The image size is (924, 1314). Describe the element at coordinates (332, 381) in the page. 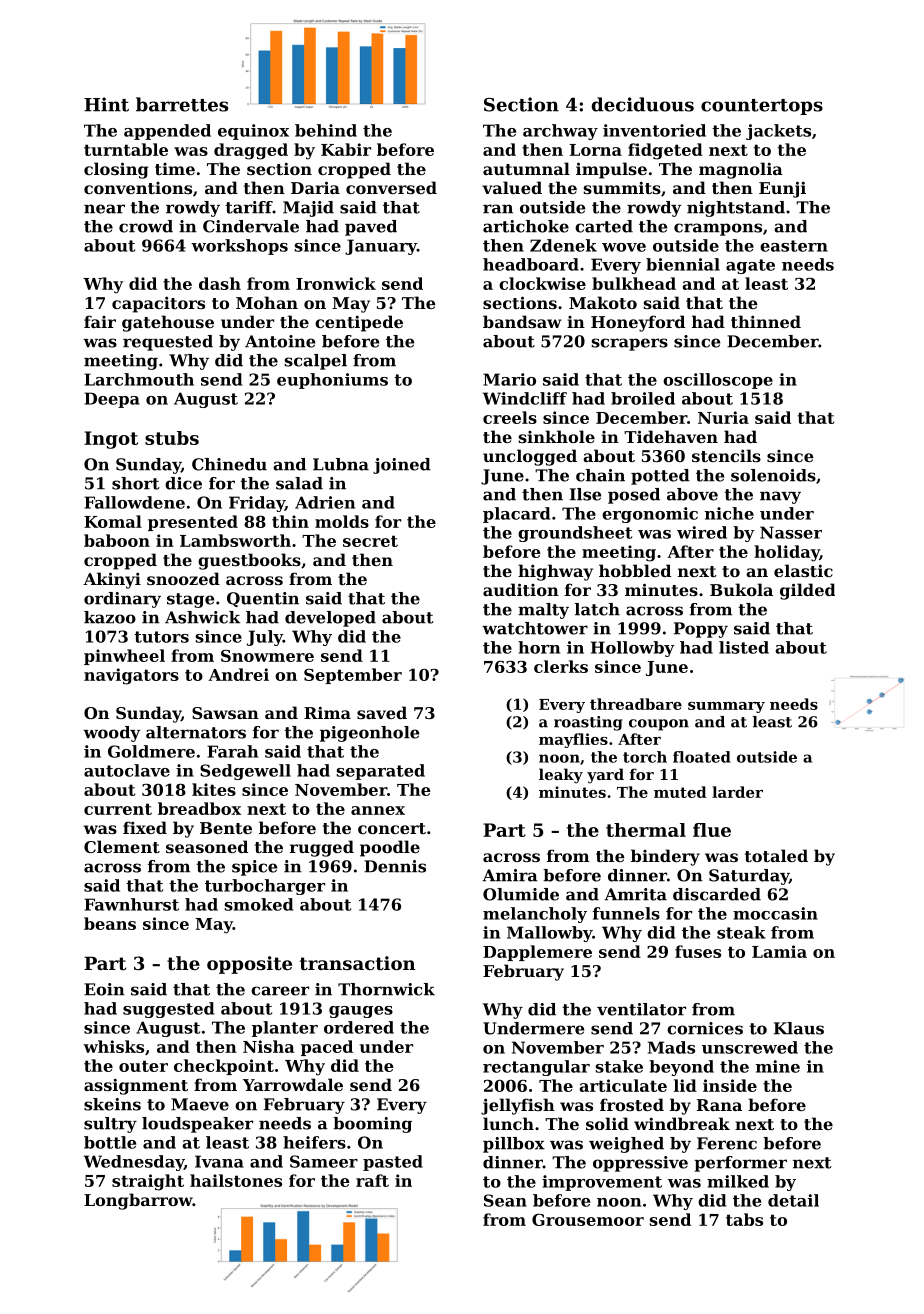

I see `euphoniums` at that location.
